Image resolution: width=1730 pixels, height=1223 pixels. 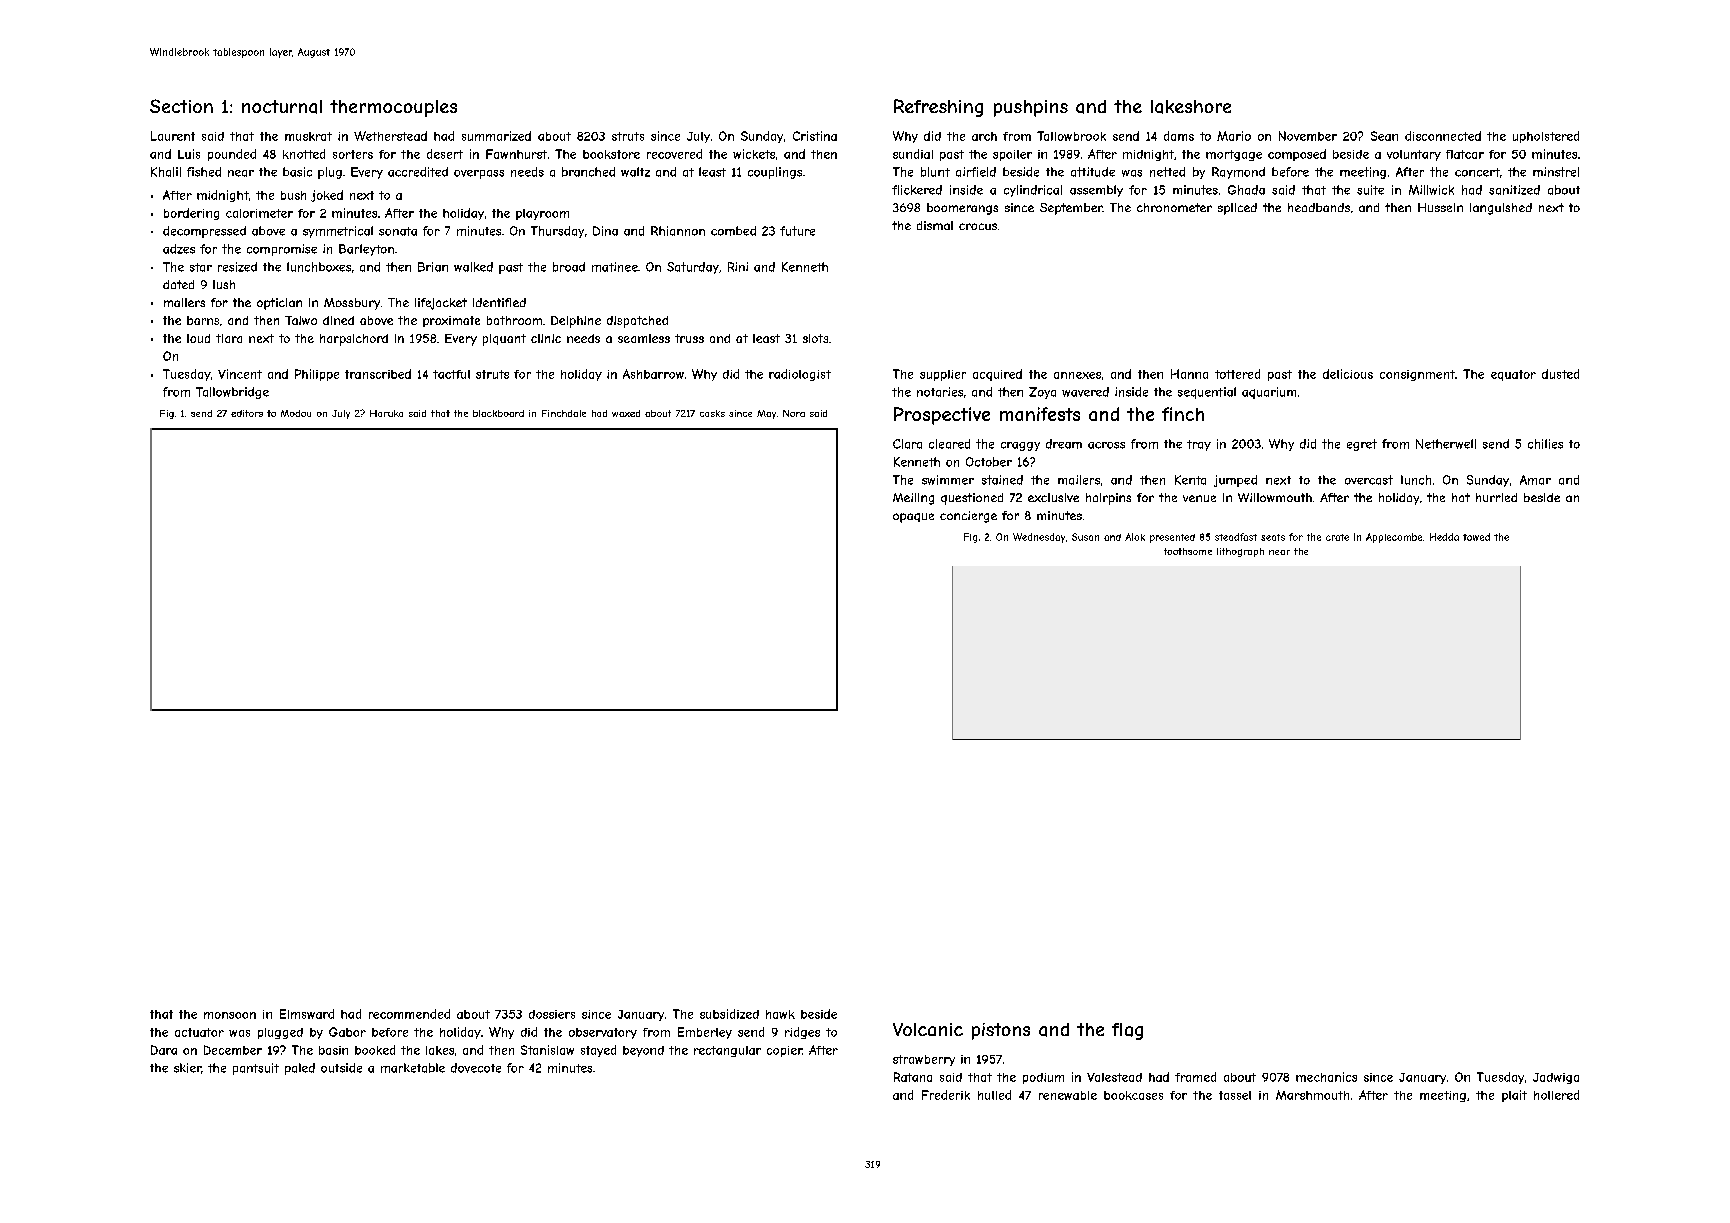 I want to click on editors, so click(x=247, y=413).
